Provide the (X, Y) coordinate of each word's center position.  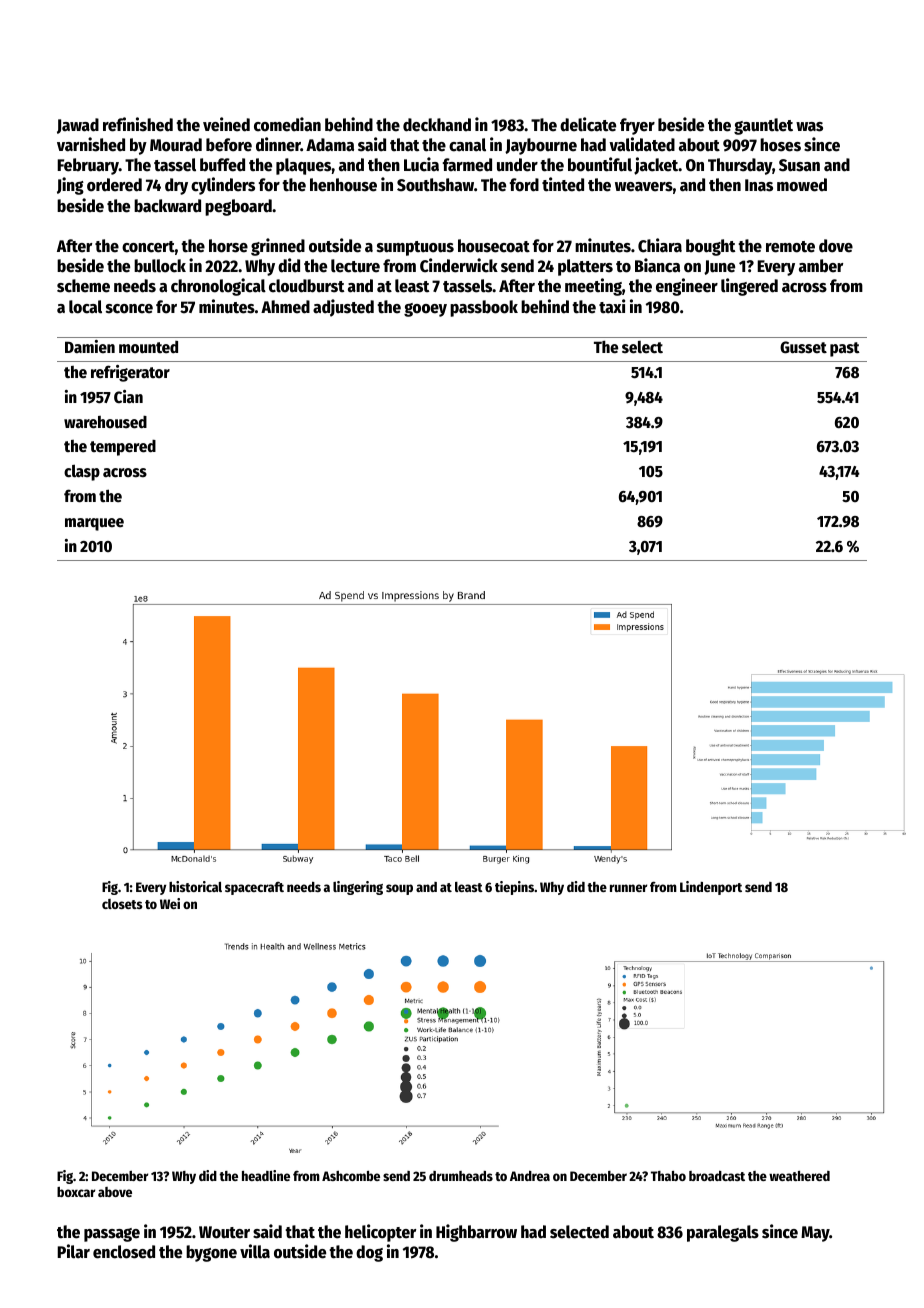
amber (821, 266)
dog (369, 1253)
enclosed (124, 1252)
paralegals (723, 1233)
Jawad (78, 126)
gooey (425, 310)
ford (524, 185)
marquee (94, 524)
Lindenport (711, 888)
